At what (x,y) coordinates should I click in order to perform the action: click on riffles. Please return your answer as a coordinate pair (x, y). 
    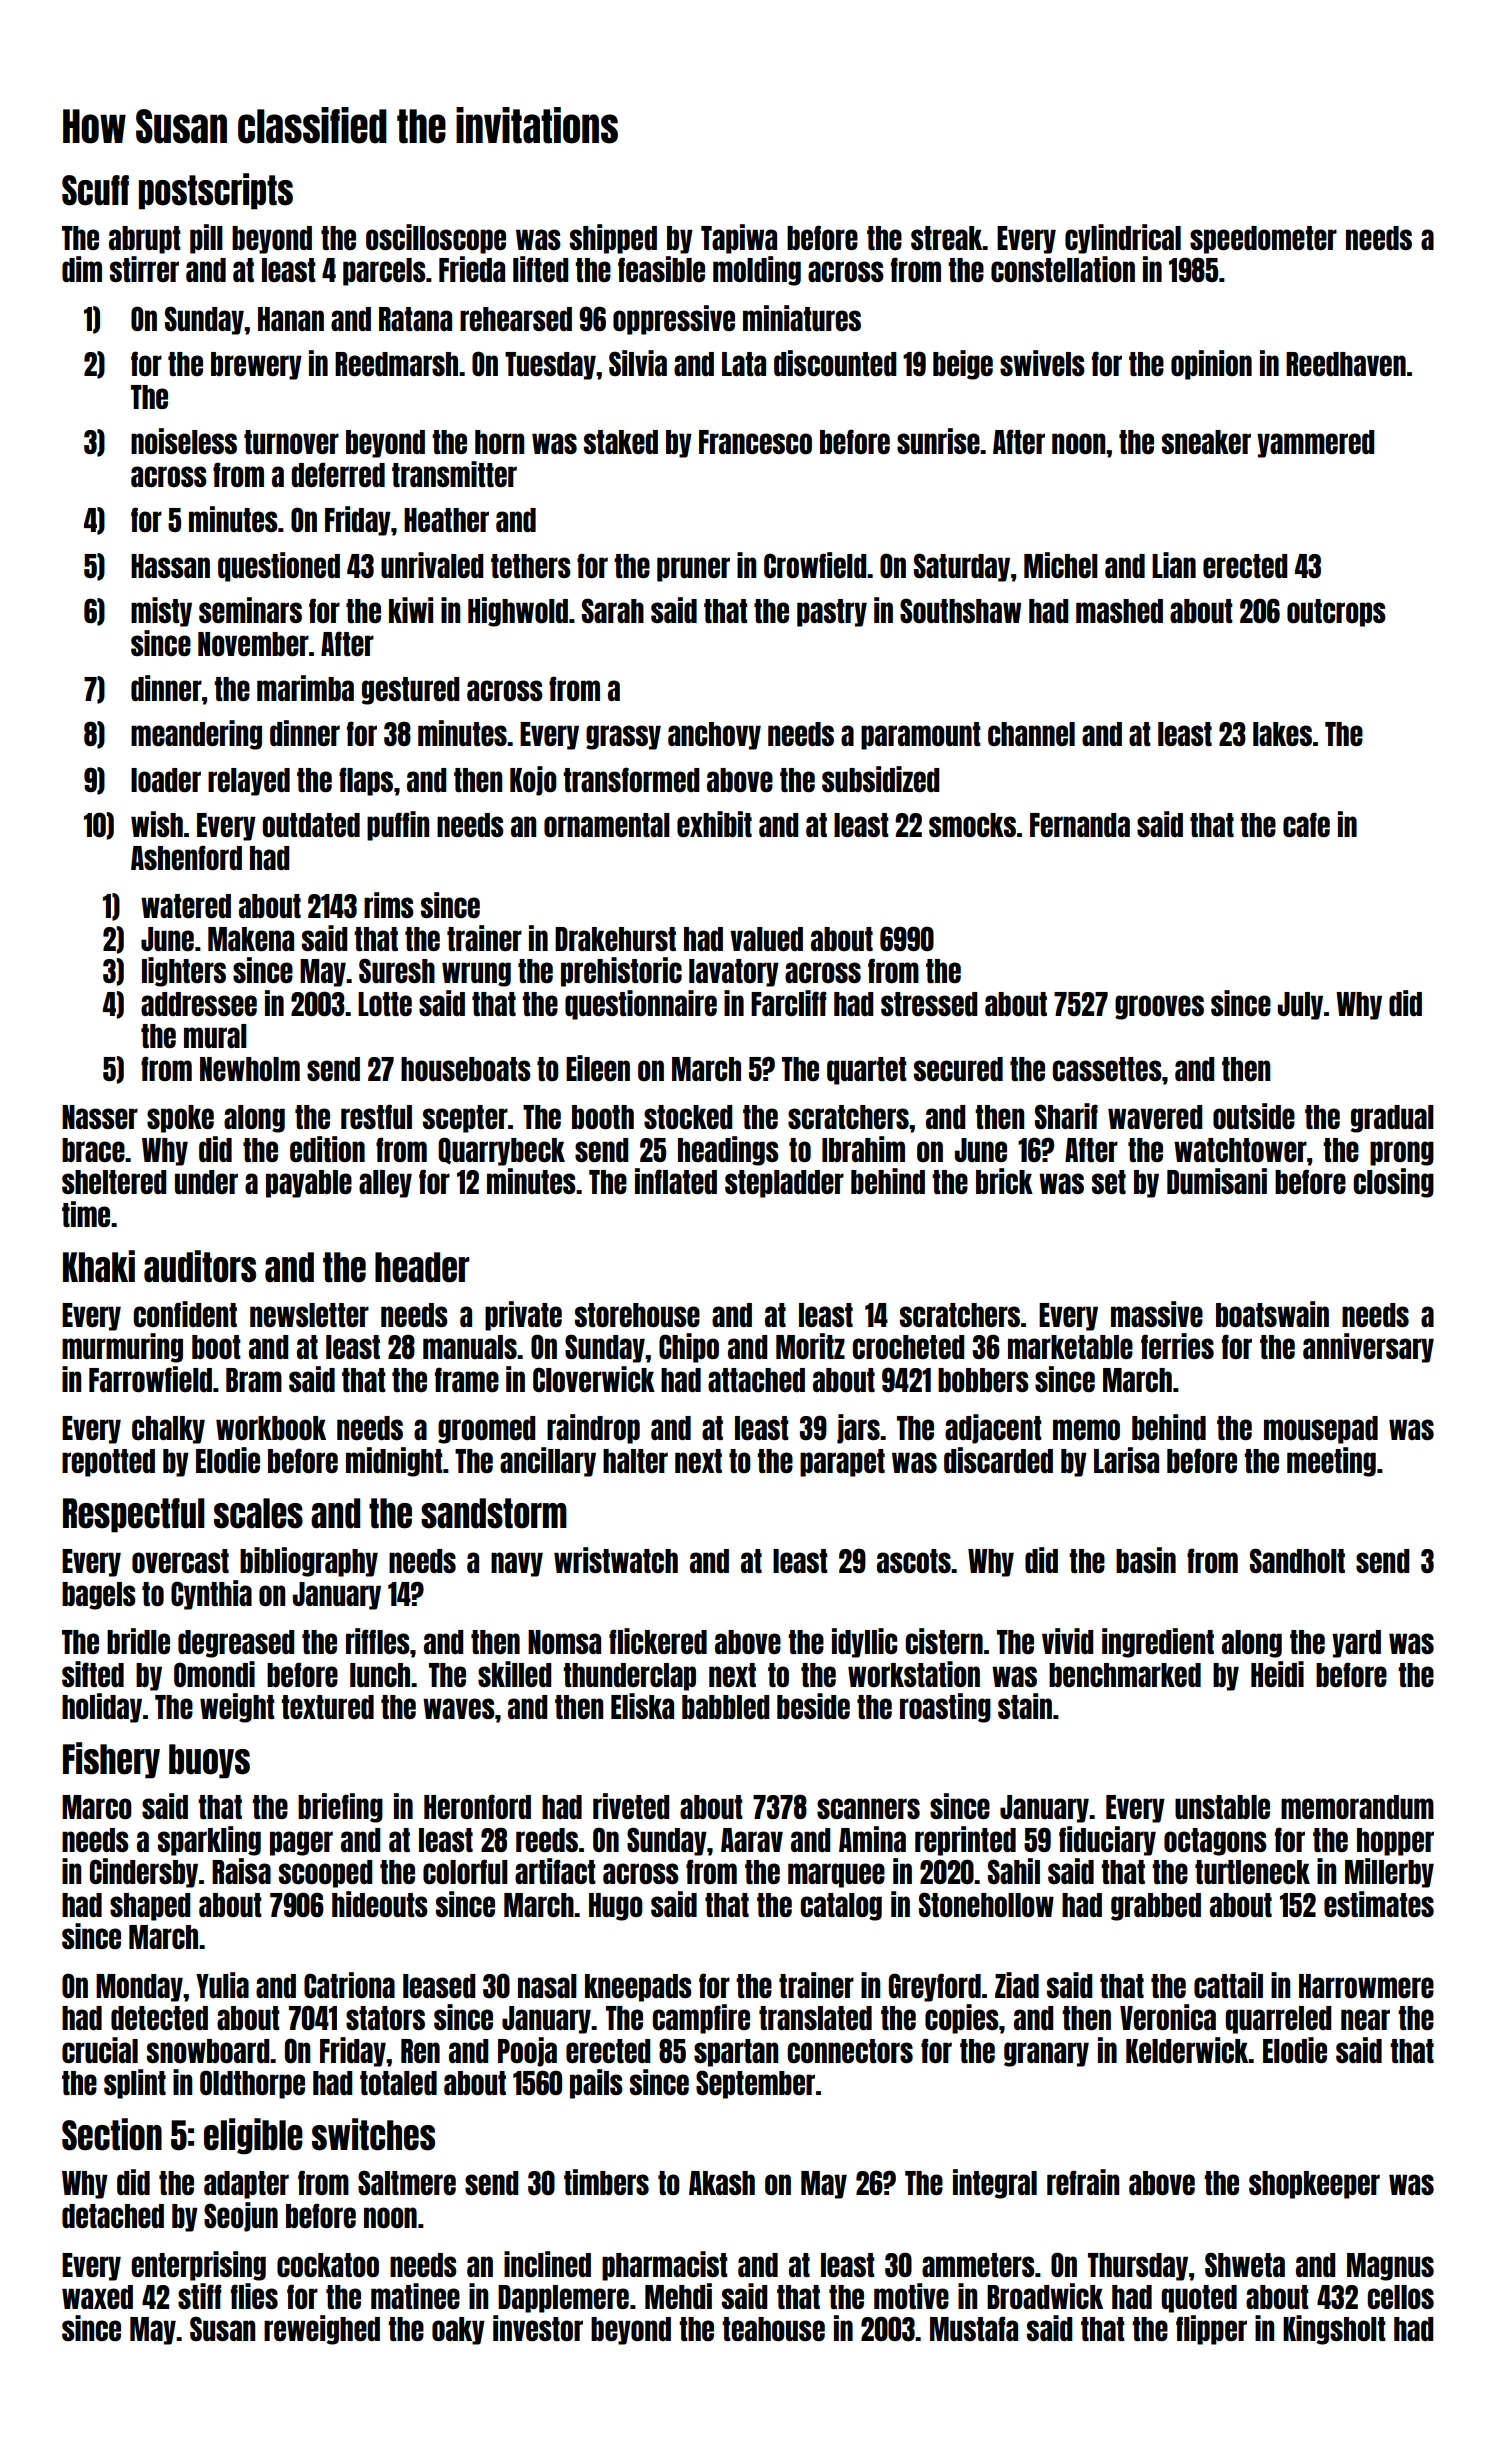
    Looking at the image, I should click on (378, 1641).
